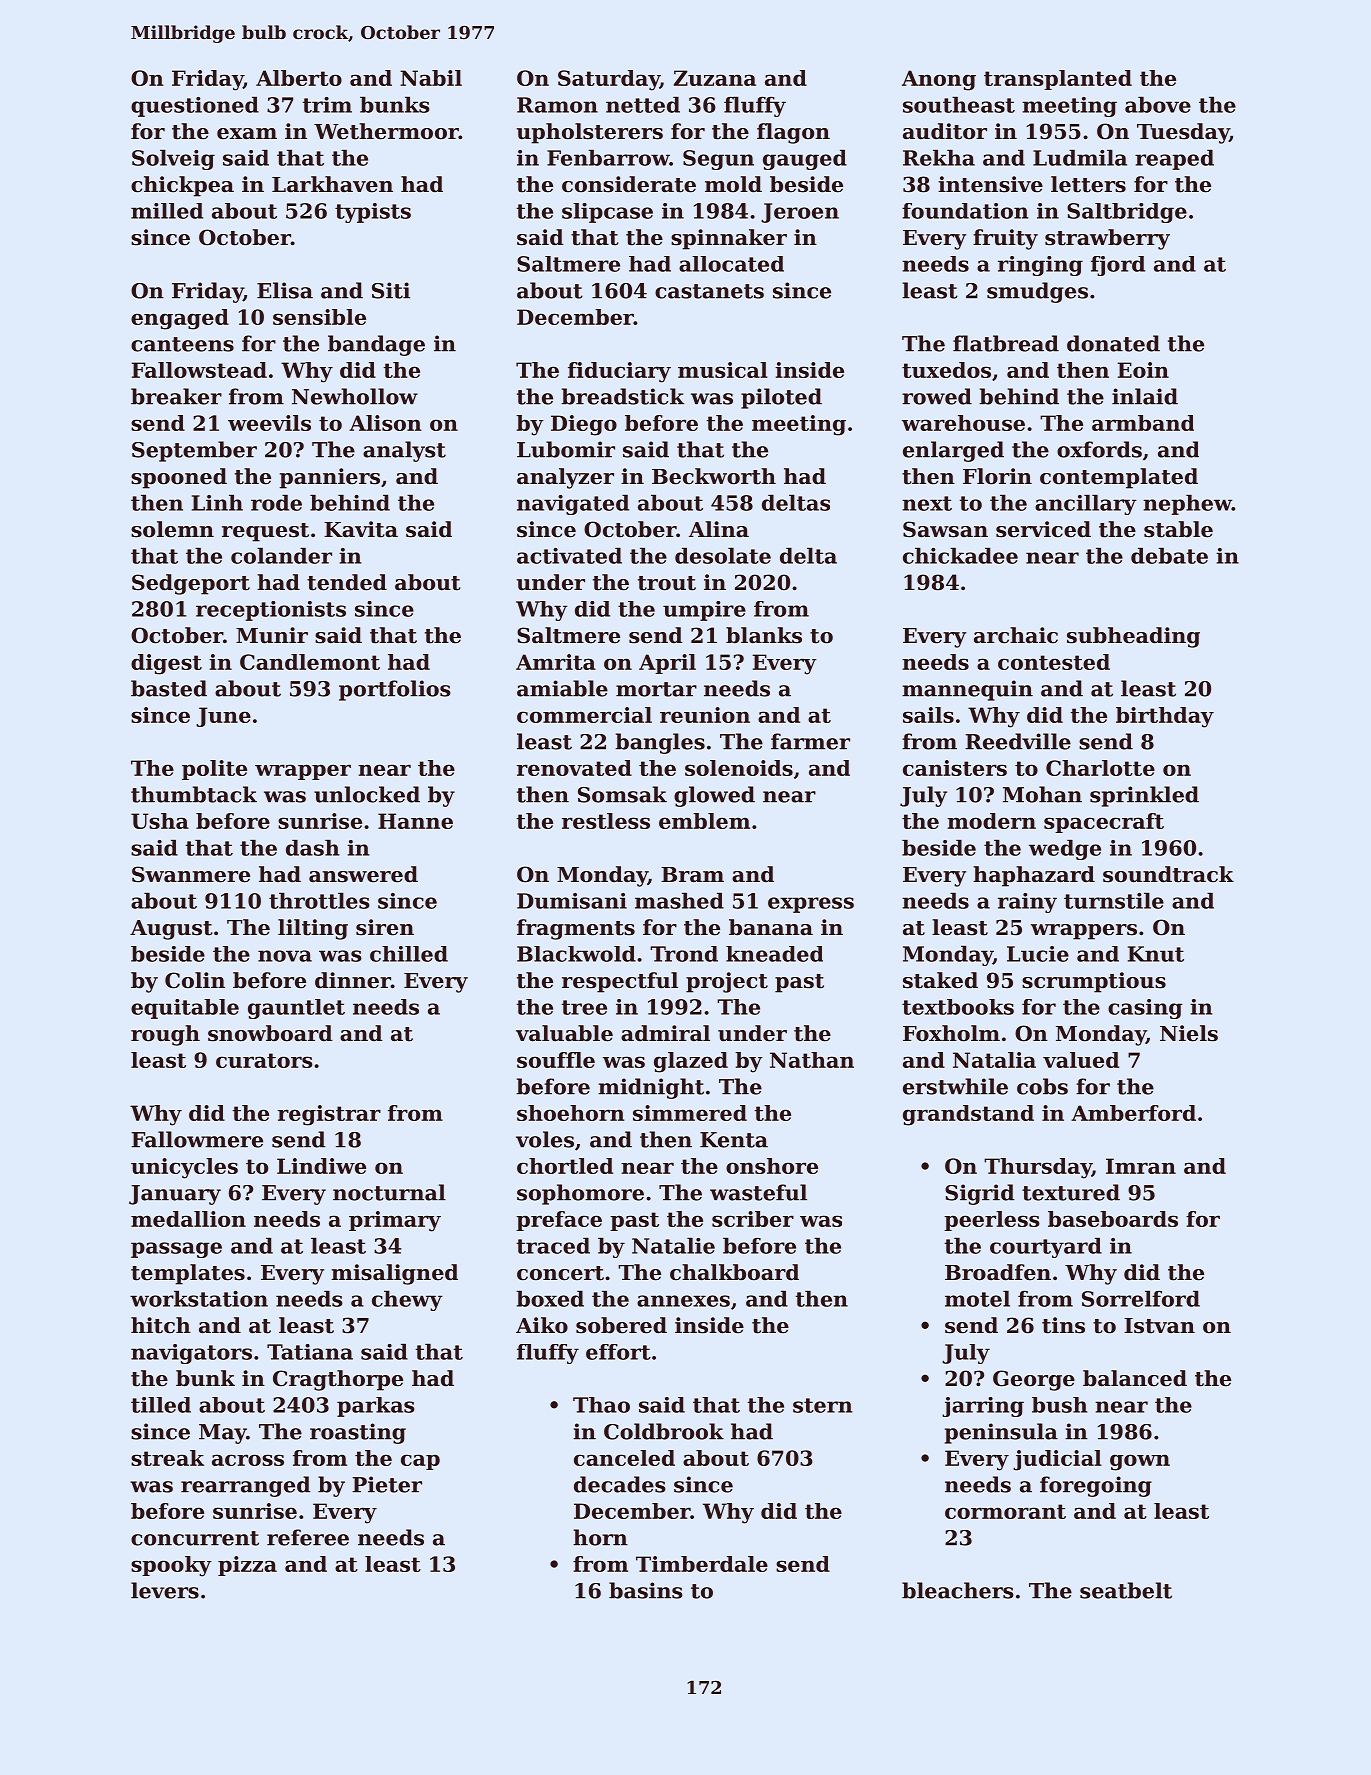  I want to click on Amrita, so click(556, 662).
